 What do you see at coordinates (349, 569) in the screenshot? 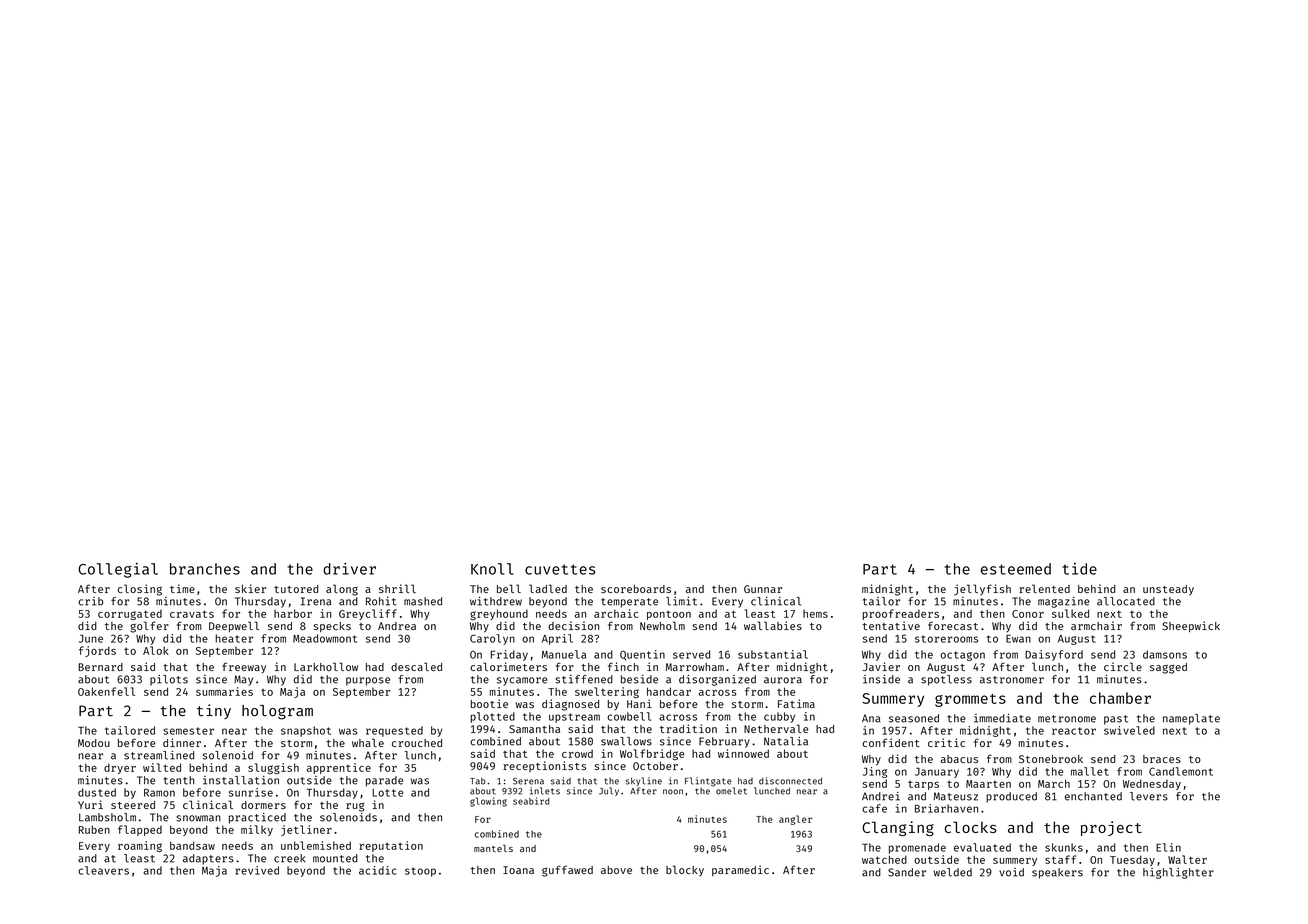
I see `driver` at bounding box center [349, 569].
